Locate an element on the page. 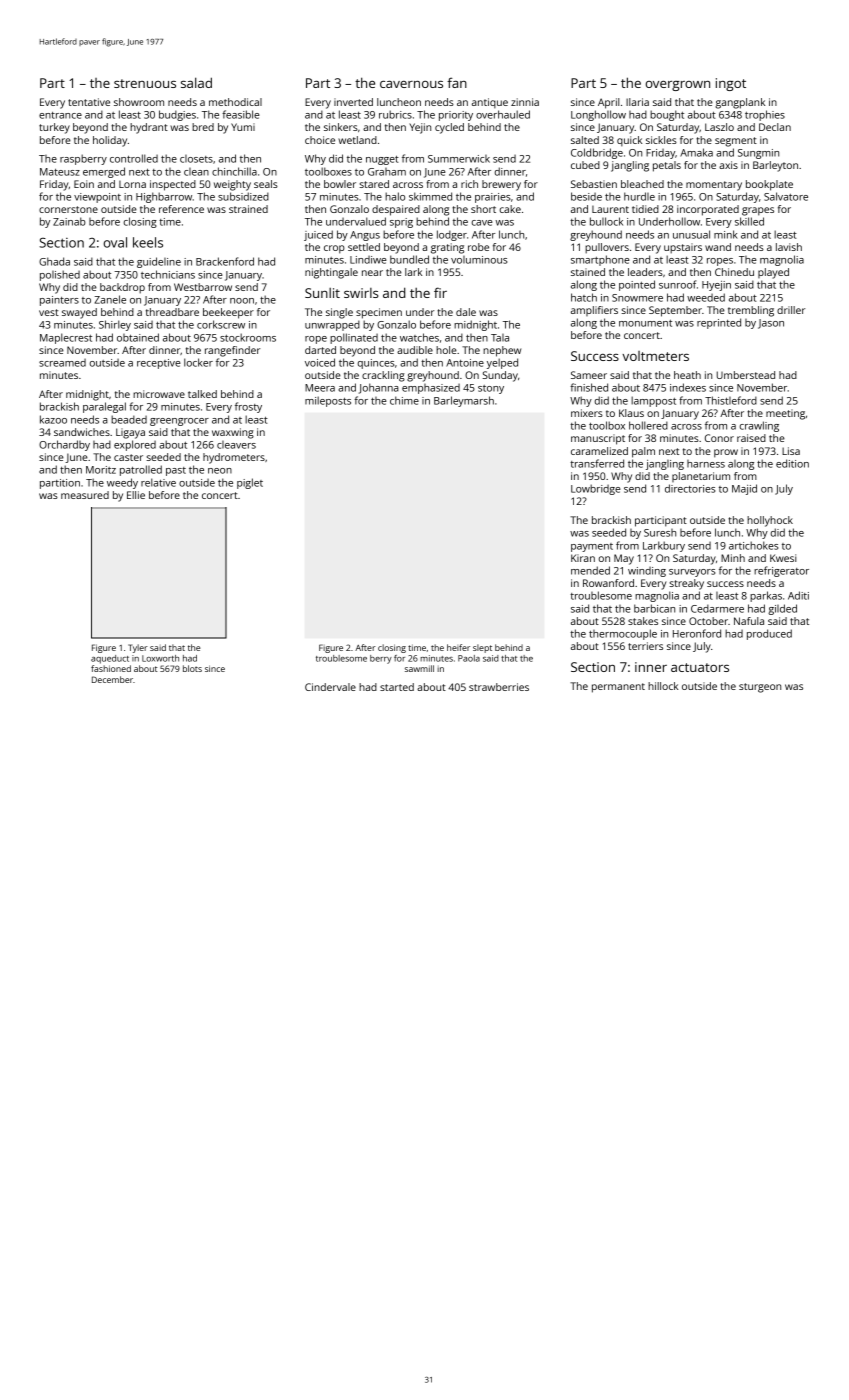  screamed is located at coordinates (62, 363).
